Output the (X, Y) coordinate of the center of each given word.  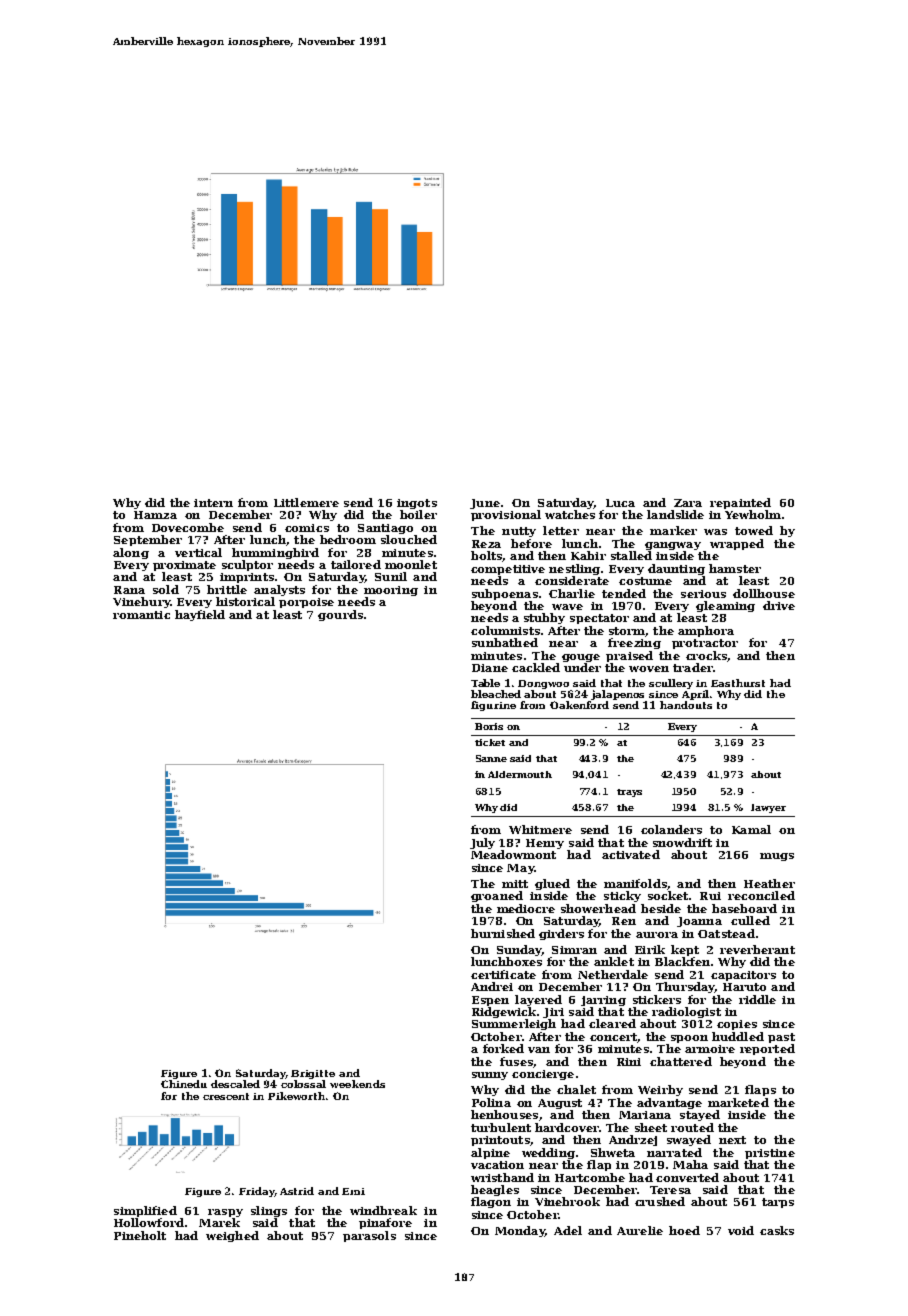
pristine (770, 1154)
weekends (357, 1084)
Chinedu (184, 1084)
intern (213, 503)
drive (779, 605)
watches (570, 514)
